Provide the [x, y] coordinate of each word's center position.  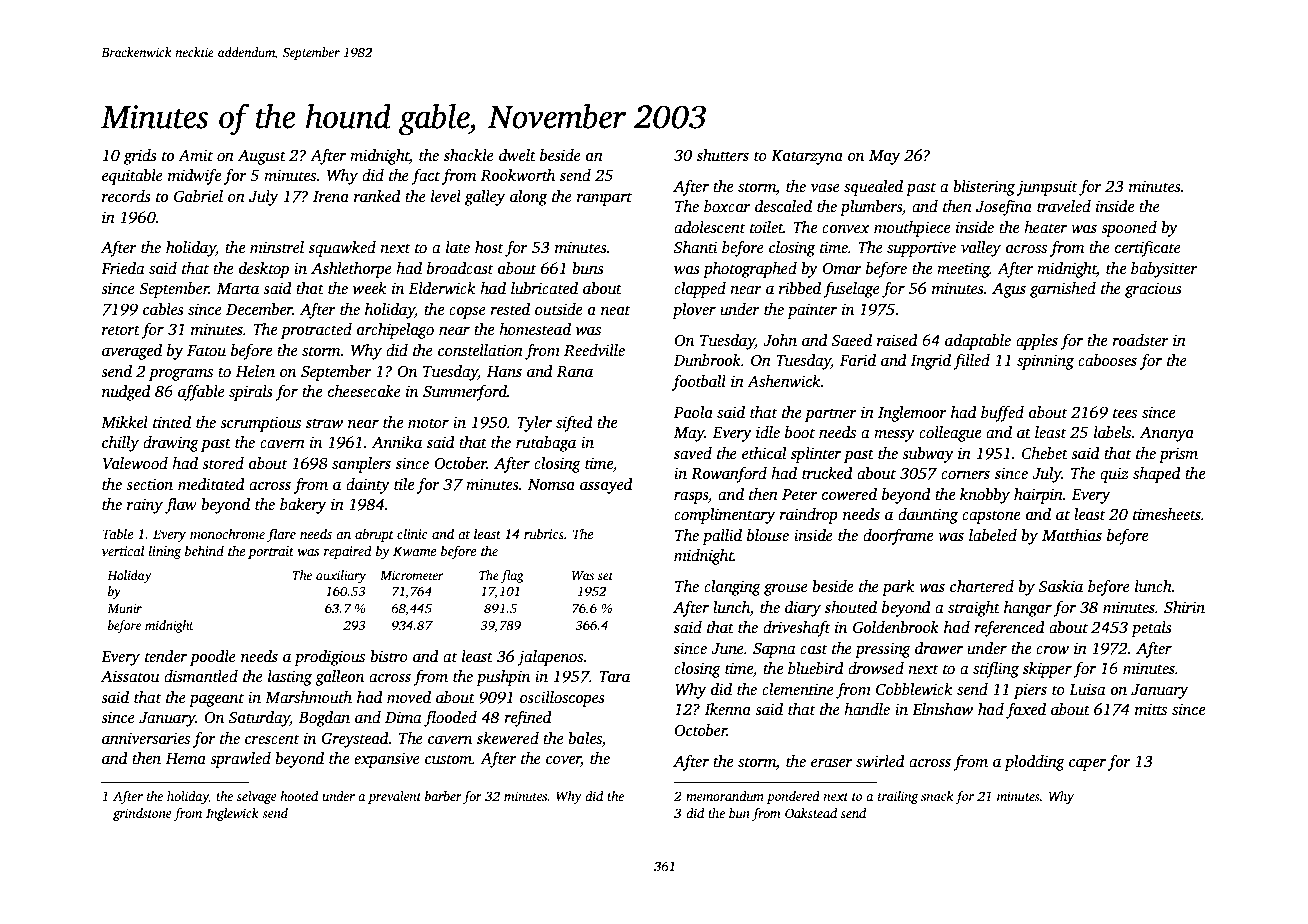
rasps [691, 498]
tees [1125, 413]
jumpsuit [1047, 188]
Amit [195, 155]
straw [324, 423]
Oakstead [811, 813]
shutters [723, 155]
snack [937, 796]
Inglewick [232, 814]
